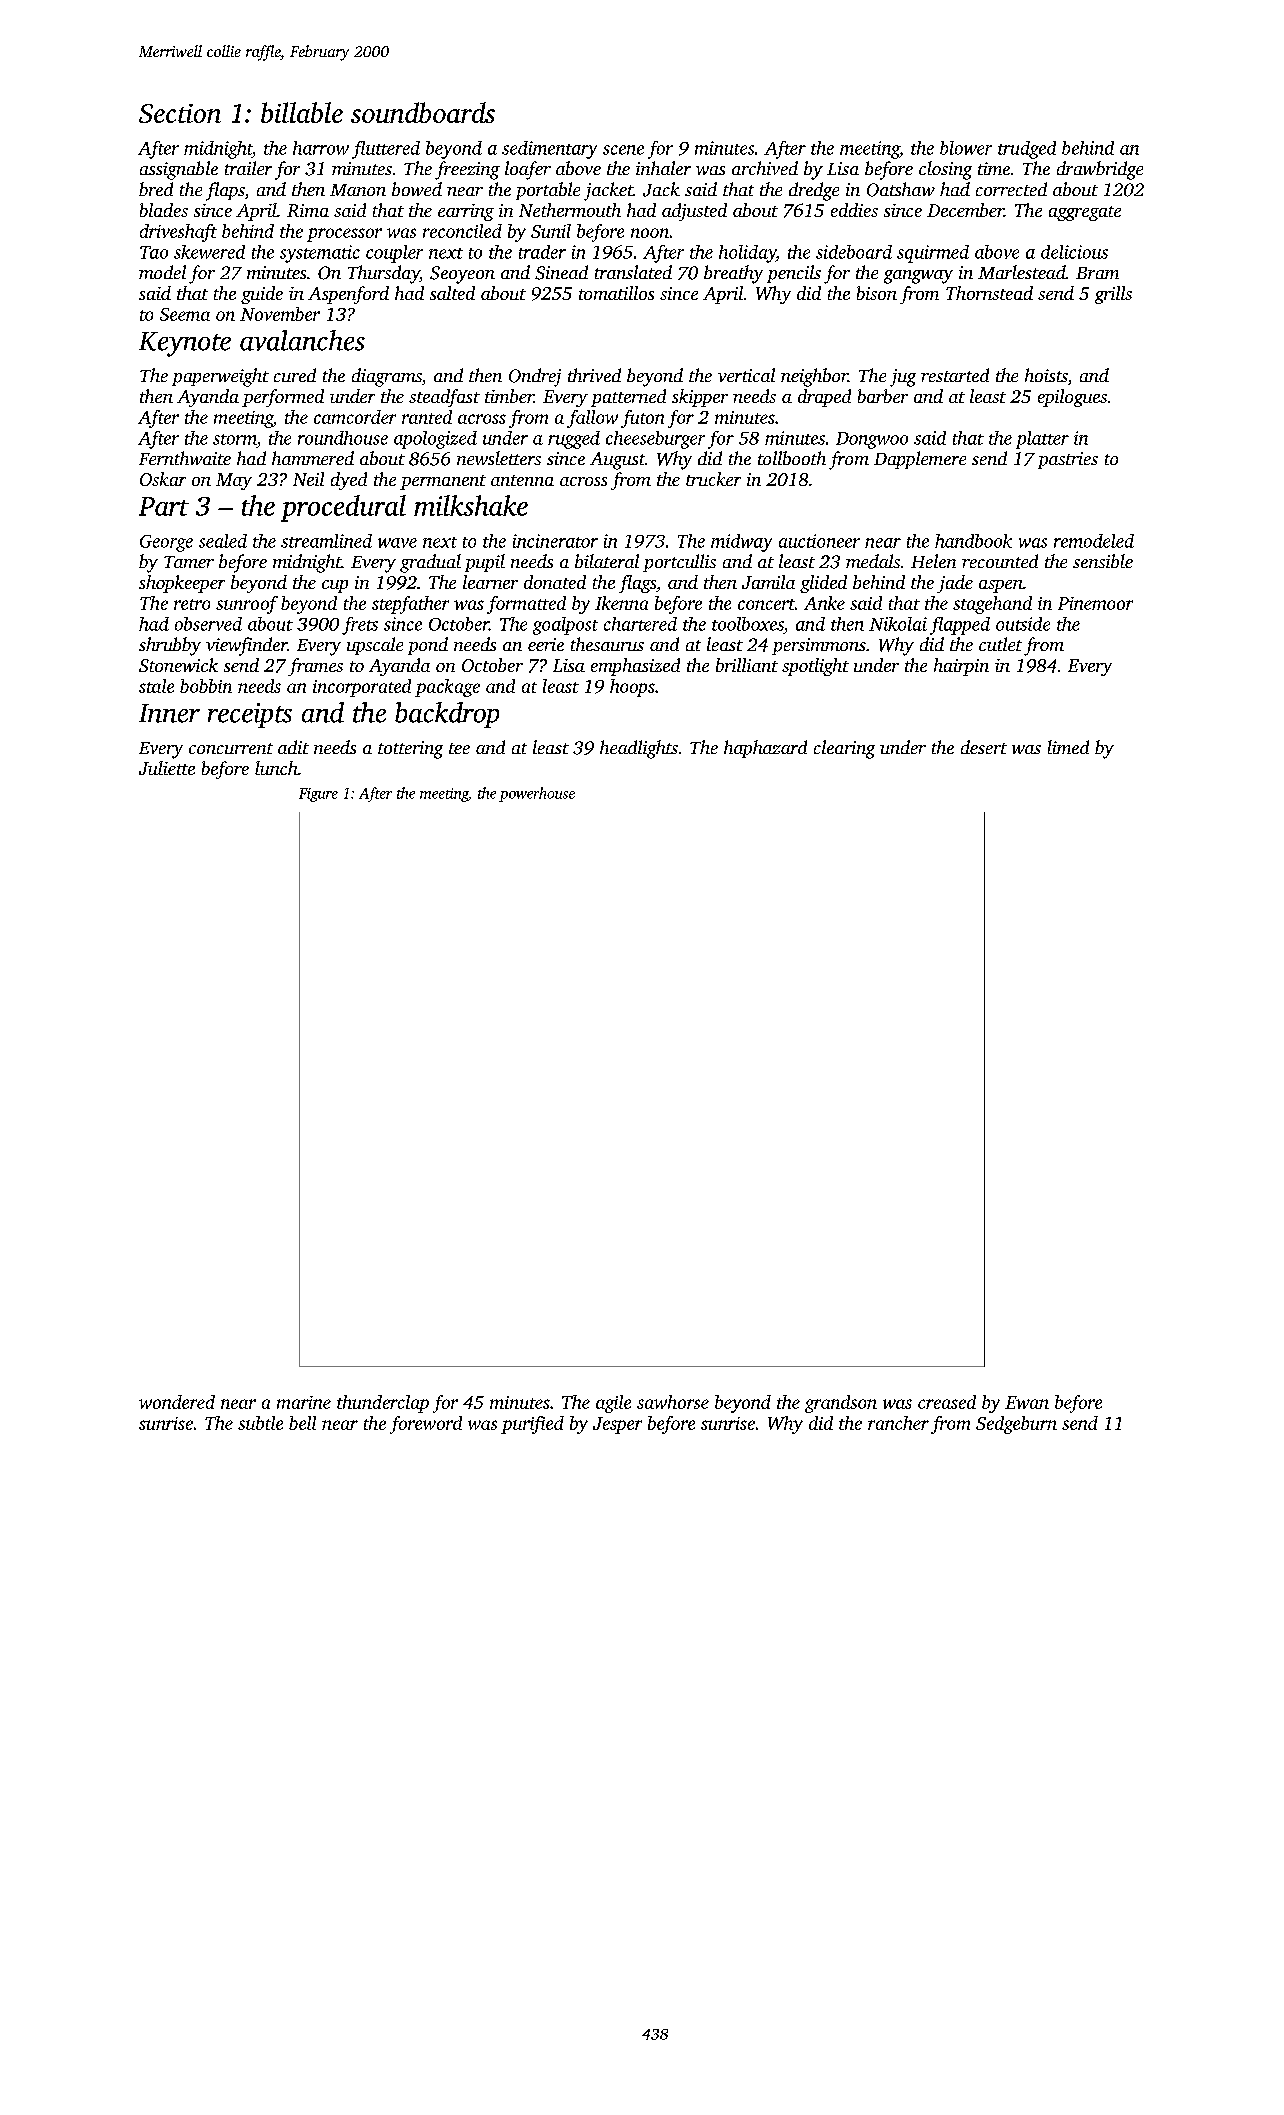  Describe the element at coordinates (177, 1402) in the document. I see `wondered` at that location.
